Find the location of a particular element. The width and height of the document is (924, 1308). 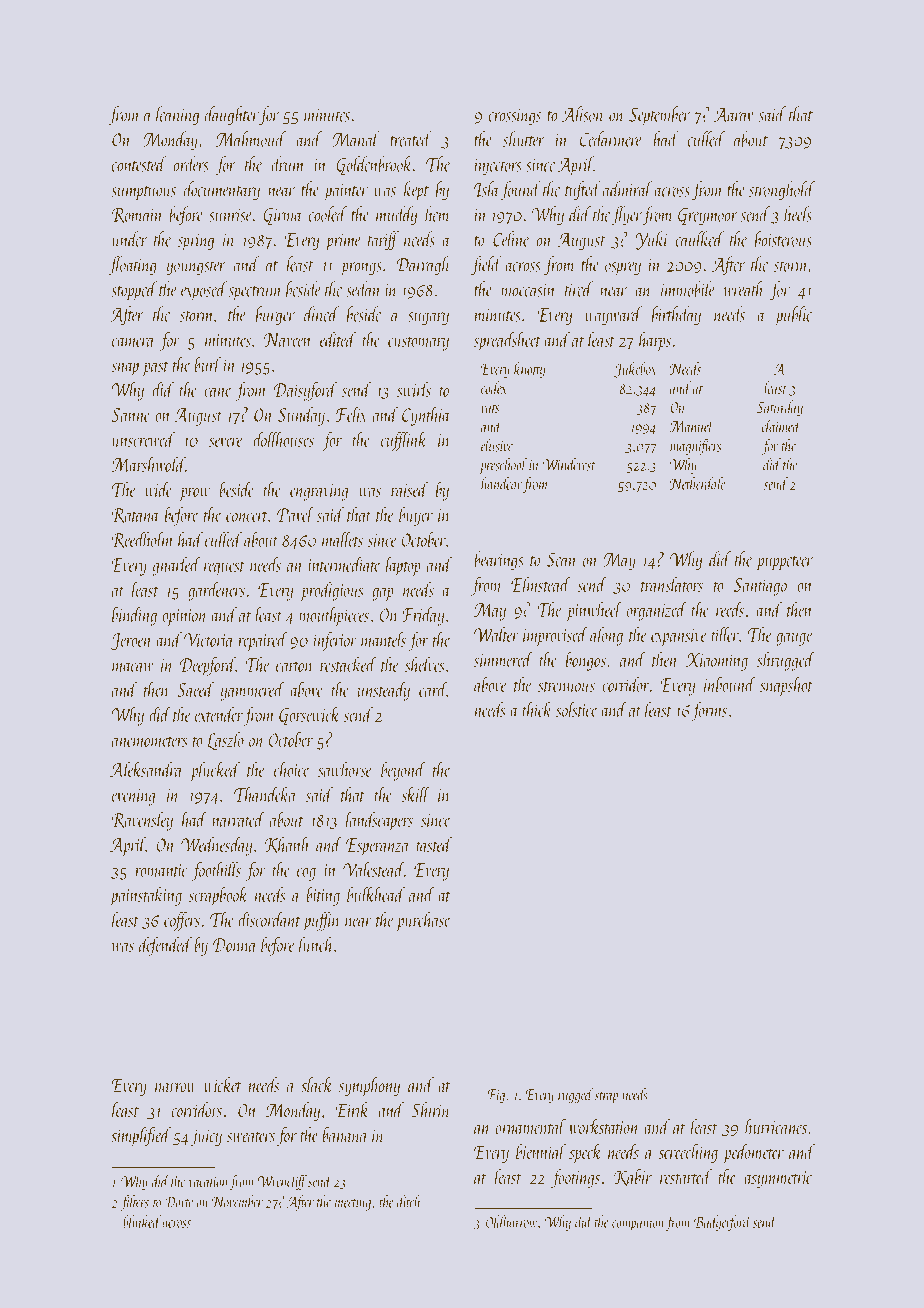

pedometer is located at coordinates (753, 1154).
